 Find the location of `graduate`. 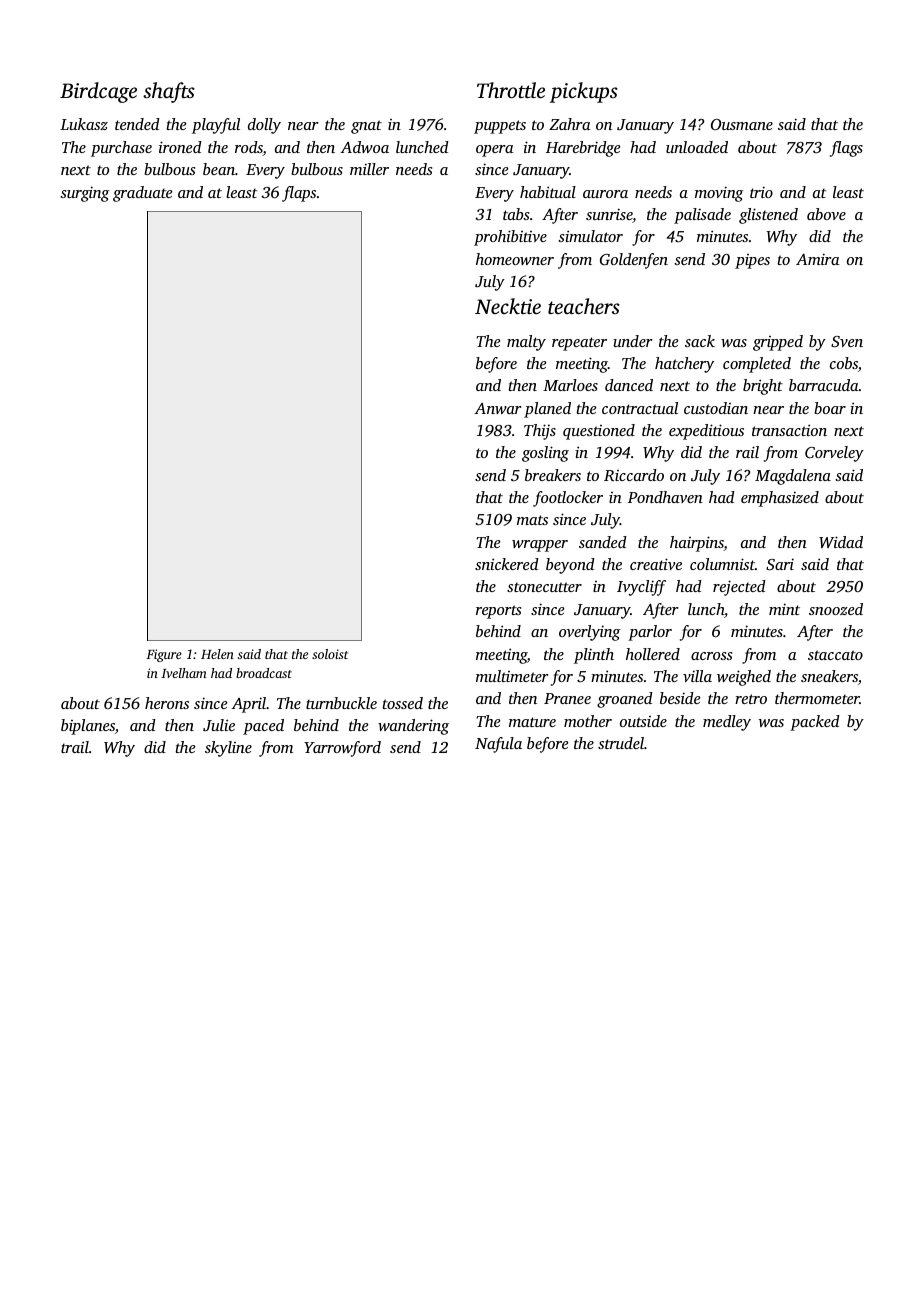

graduate is located at coordinates (142, 194).
